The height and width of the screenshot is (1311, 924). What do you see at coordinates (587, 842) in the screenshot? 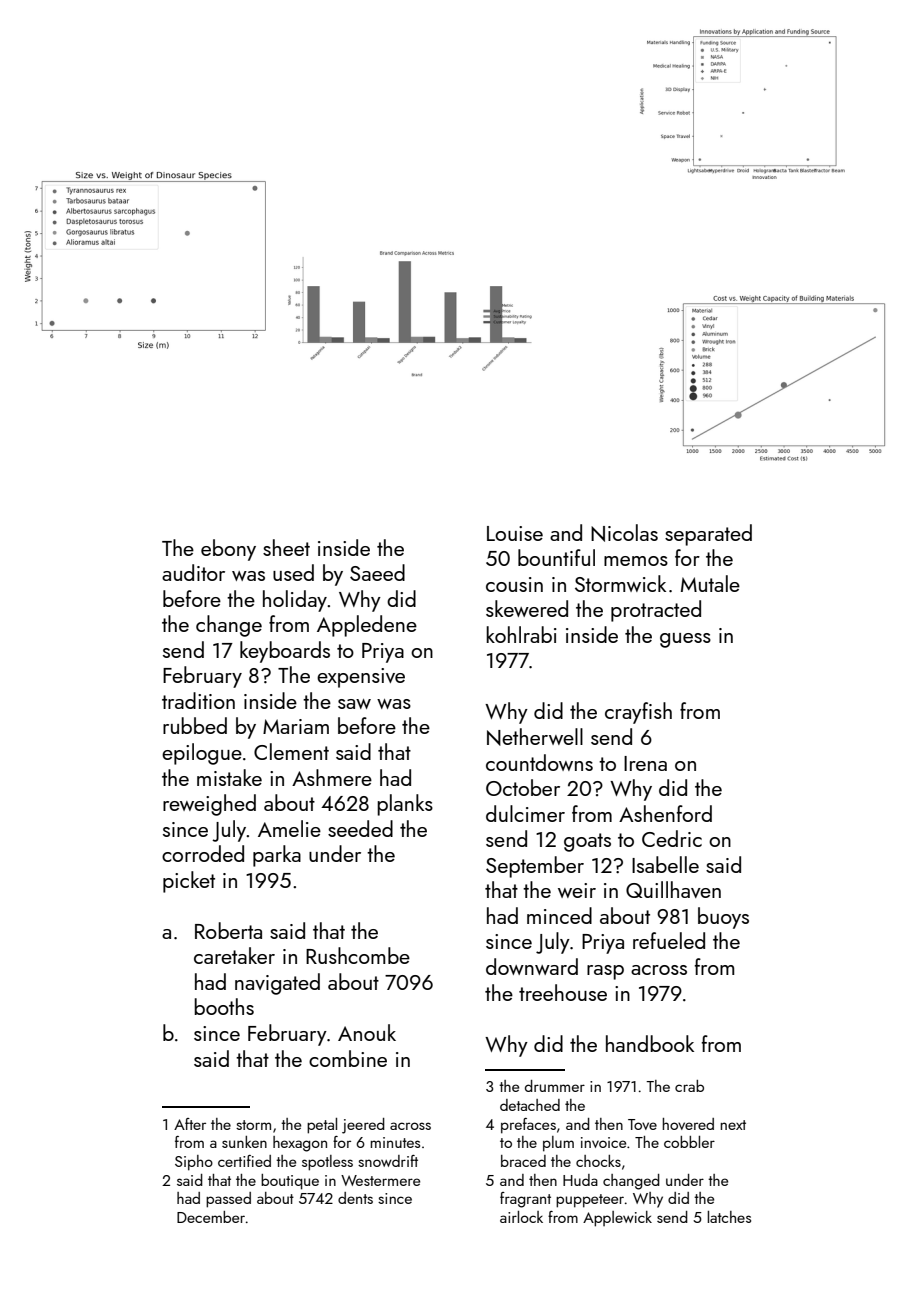
I see `goats` at bounding box center [587, 842].
